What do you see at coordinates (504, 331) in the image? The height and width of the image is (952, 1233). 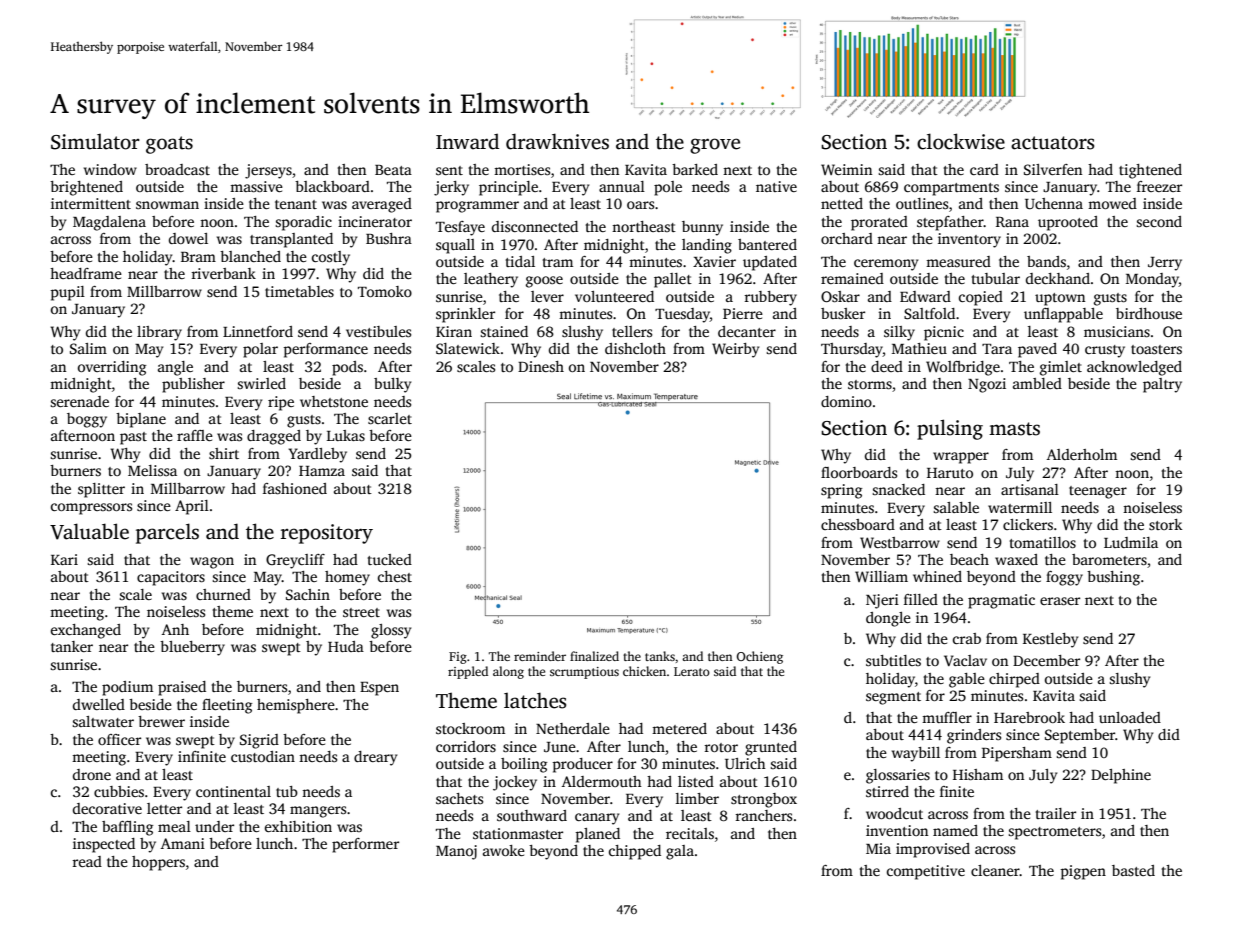 I see `stained` at bounding box center [504, 331].
